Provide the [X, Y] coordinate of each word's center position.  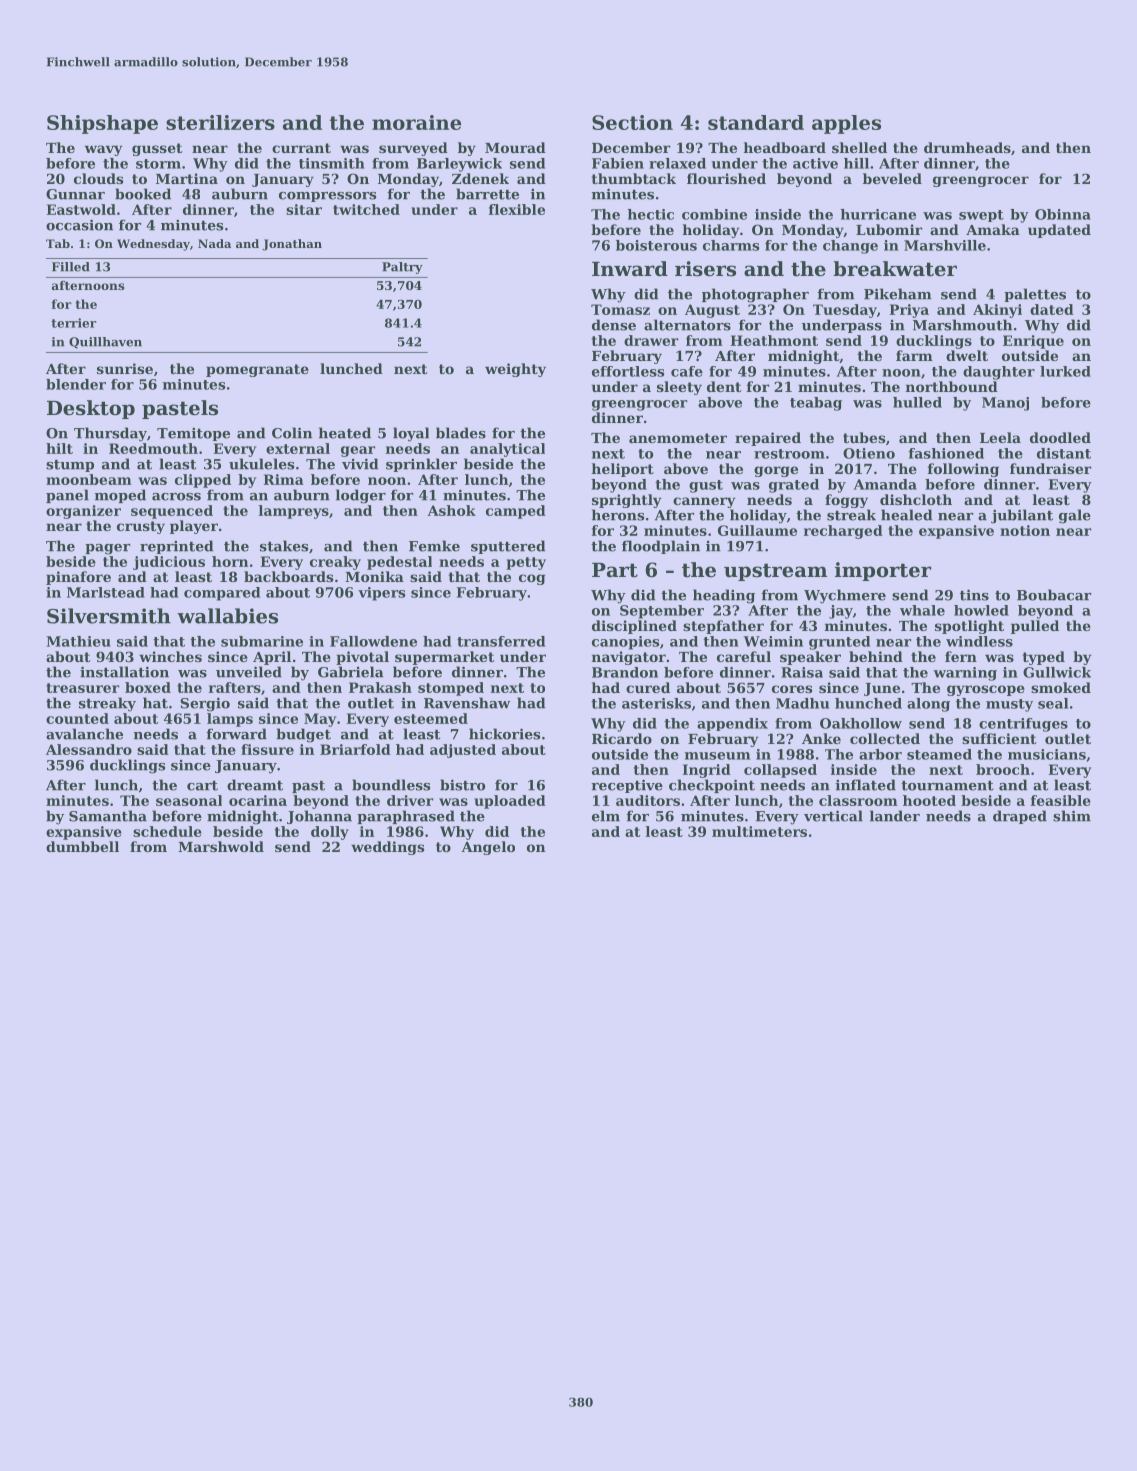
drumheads [967, 147]
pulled [1035, 627]
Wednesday [153, 245]
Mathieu [78, 641]
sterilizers [220, 122]
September [662, 612]
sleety [679, 388]
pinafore [78, 578]
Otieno [869, 453]
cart [202, 786]
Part [615, 570]
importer [883, 571]
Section [632, 122]
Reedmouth [153, 448]
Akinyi [997, 311]
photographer [755, 295]
